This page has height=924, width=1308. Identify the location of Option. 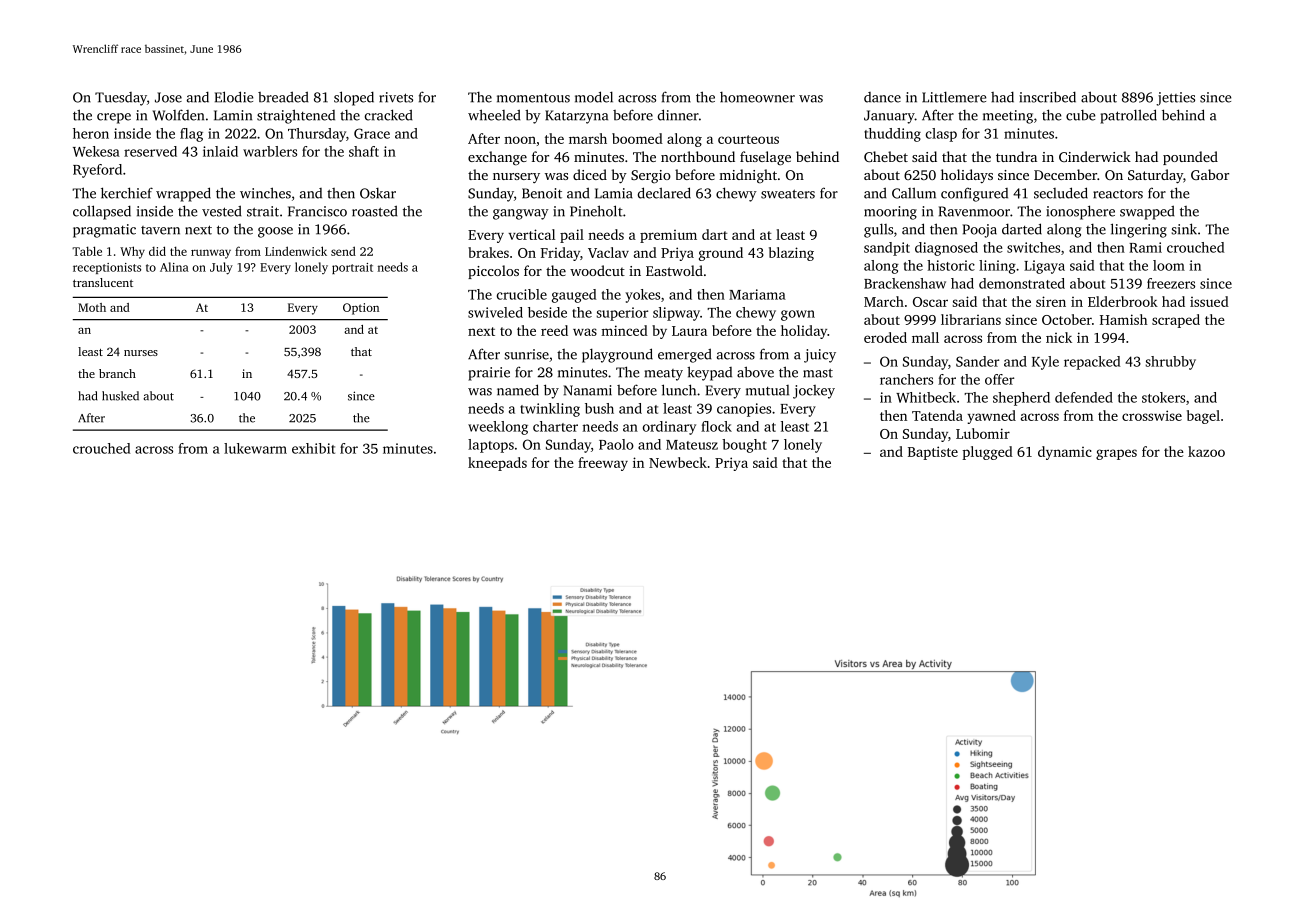
(361, 309).
